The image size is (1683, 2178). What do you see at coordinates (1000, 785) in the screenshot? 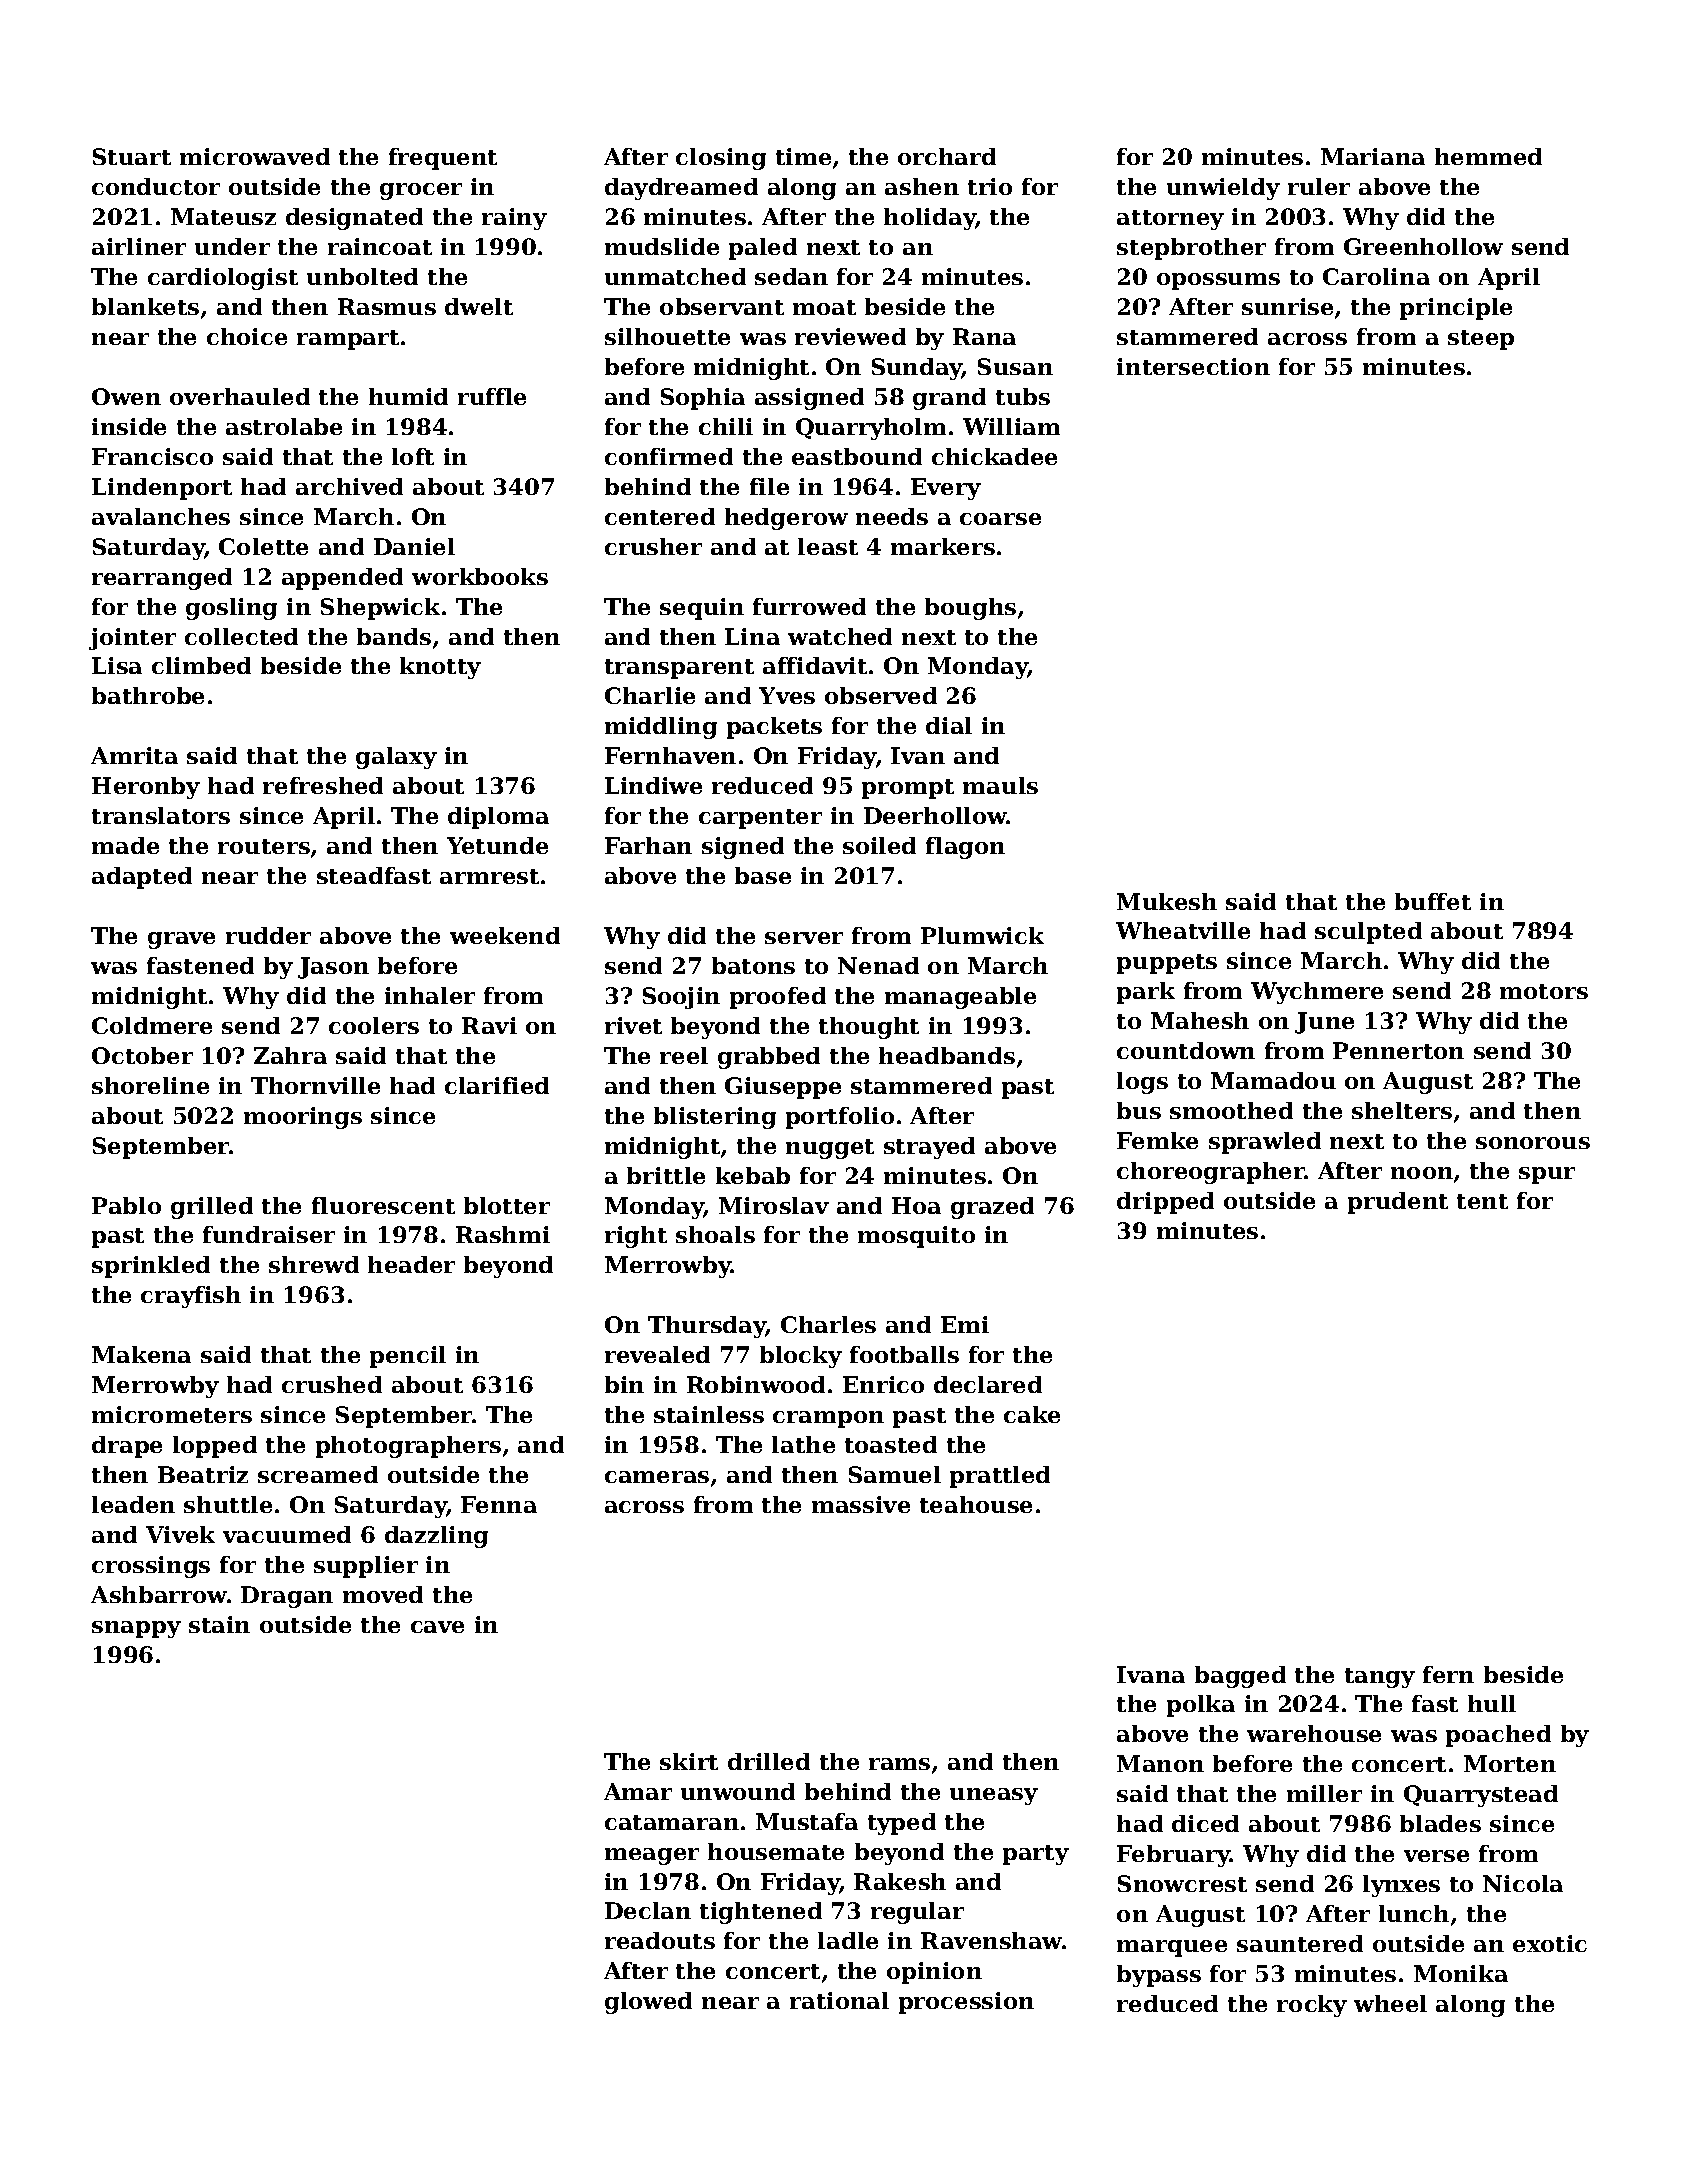
I see `mauls` at bounding box center [1000, 785].
